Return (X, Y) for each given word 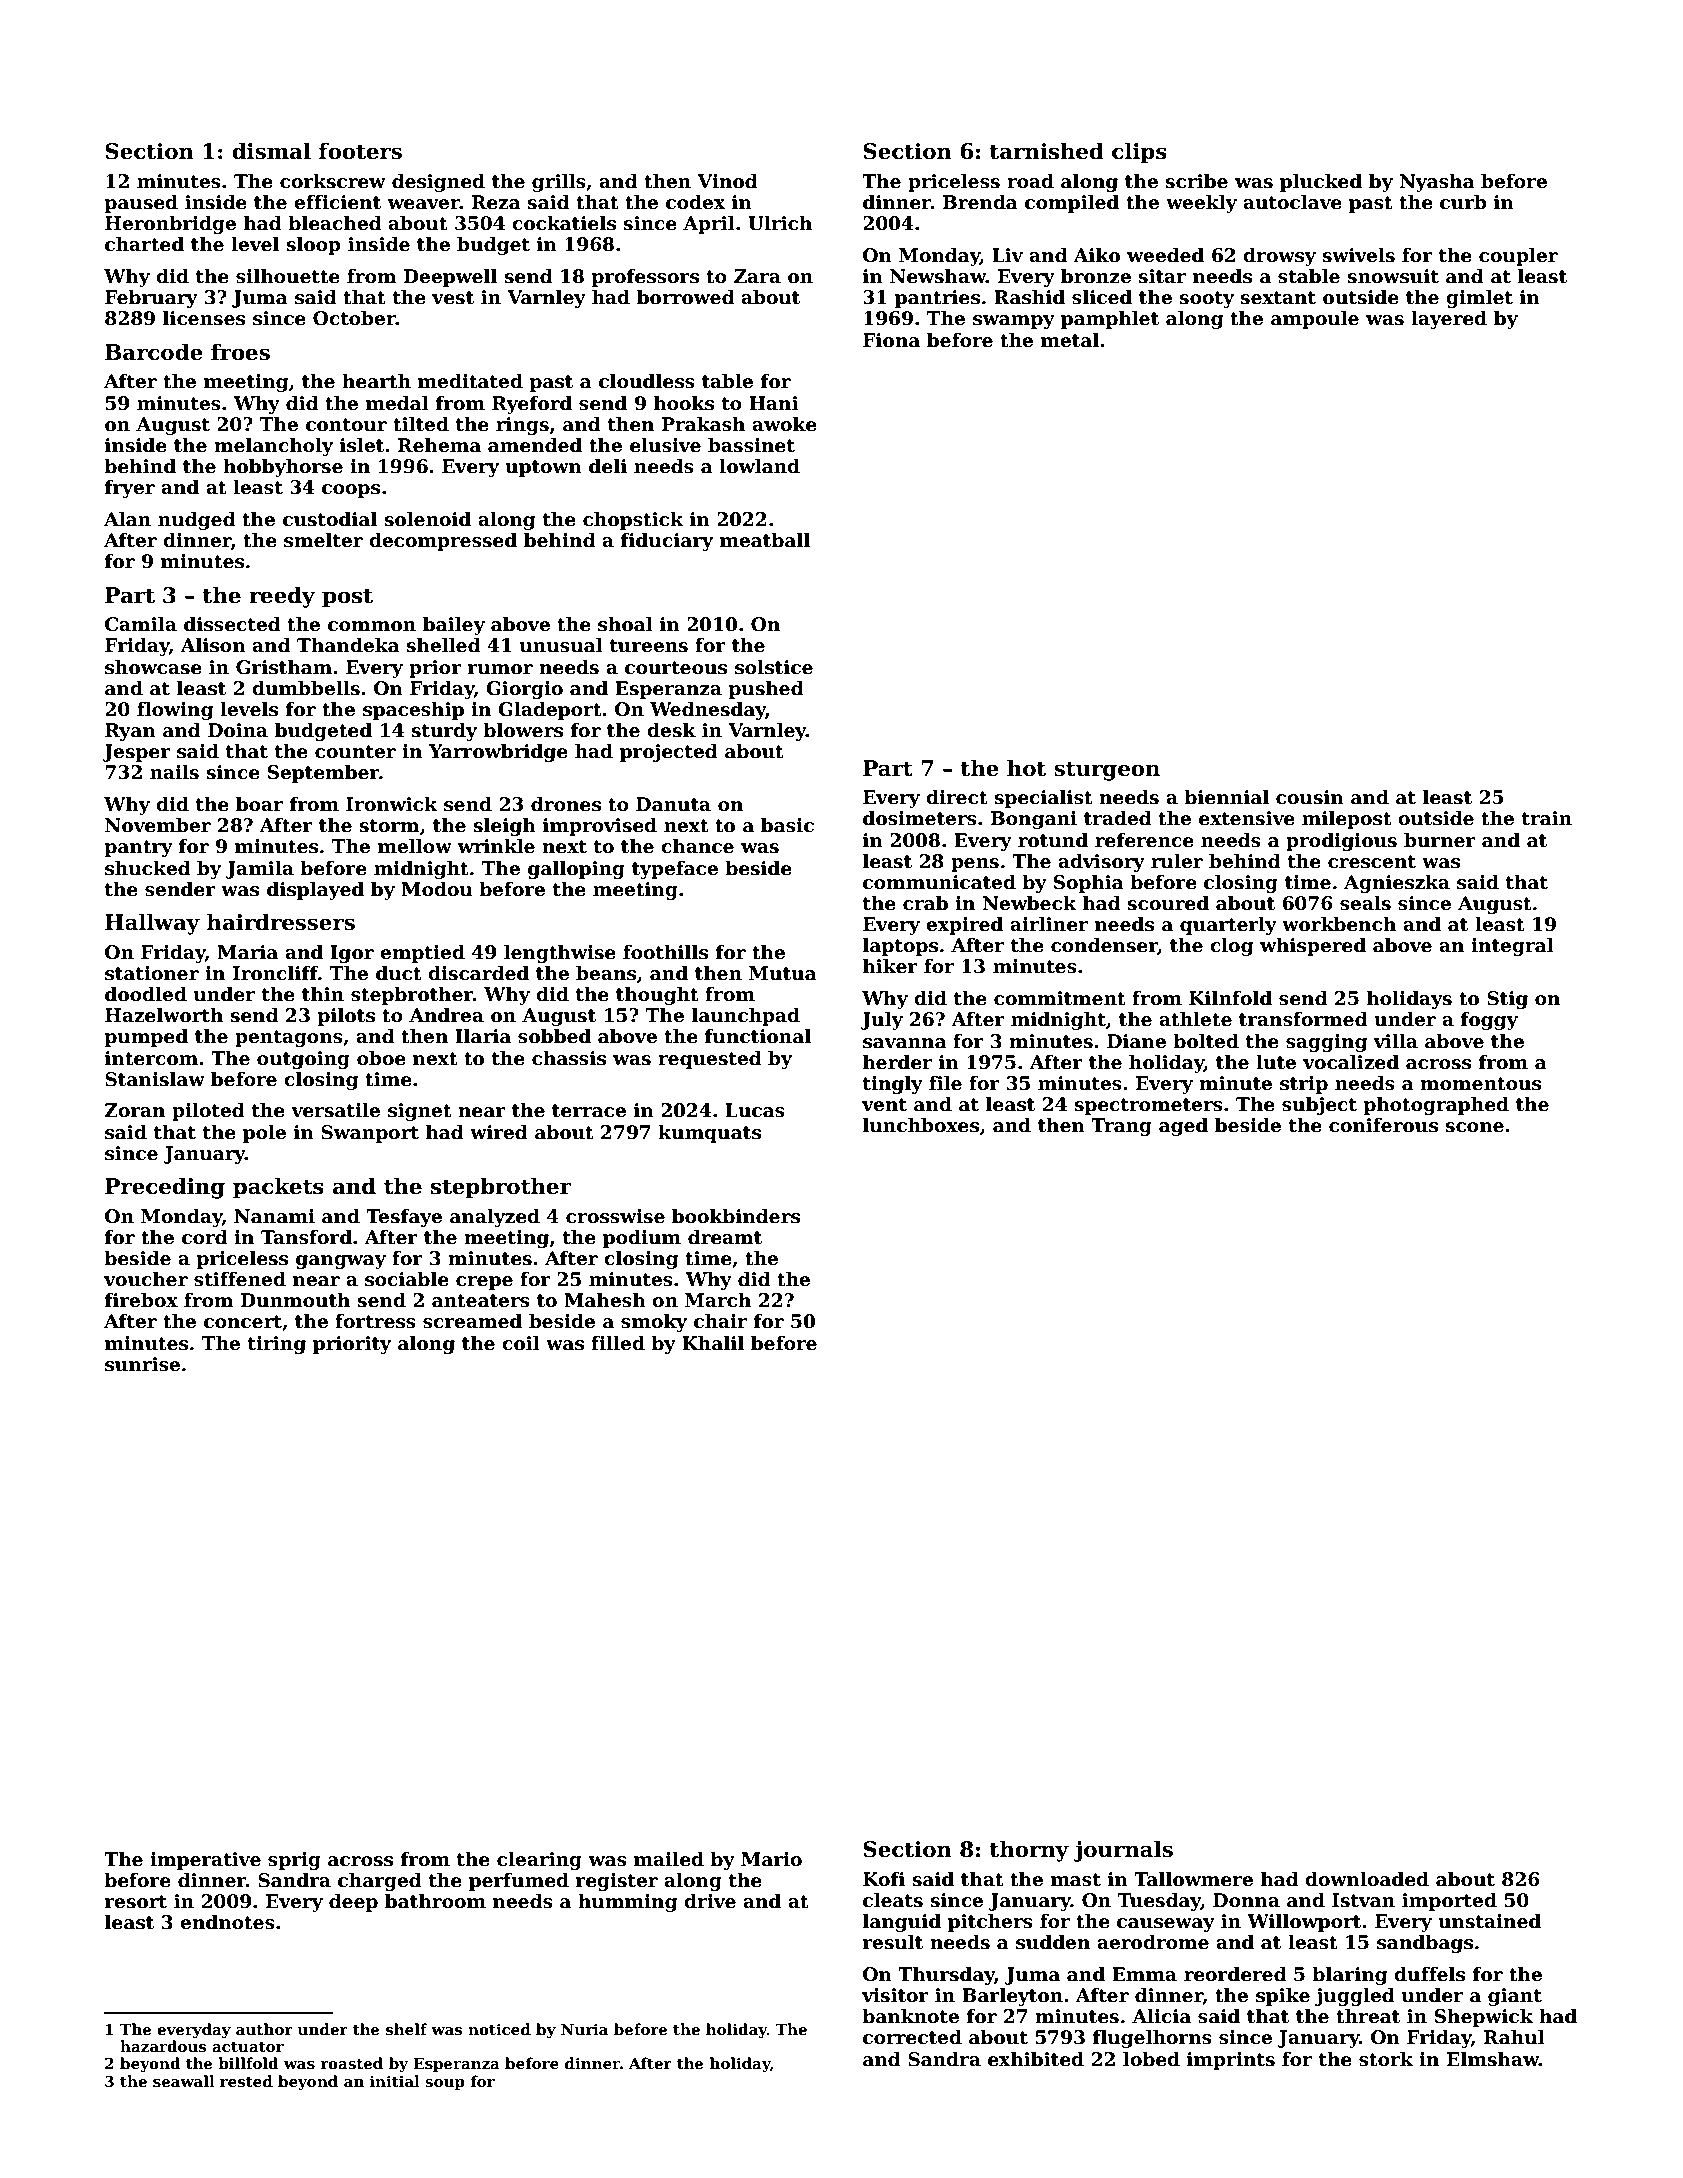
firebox (141, 1300)
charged (380, 1881)
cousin (1310, 797)
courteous (676, 668)
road (1030, 181)
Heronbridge (170, 224)
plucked (1321, 182)
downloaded (1367, 1879)
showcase (153, 667)
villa (1396, 1041)
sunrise (142, 1364)
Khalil (713, 1343)
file (945, 1083)
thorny (1029, 1851)
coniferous (1383, 1125)
